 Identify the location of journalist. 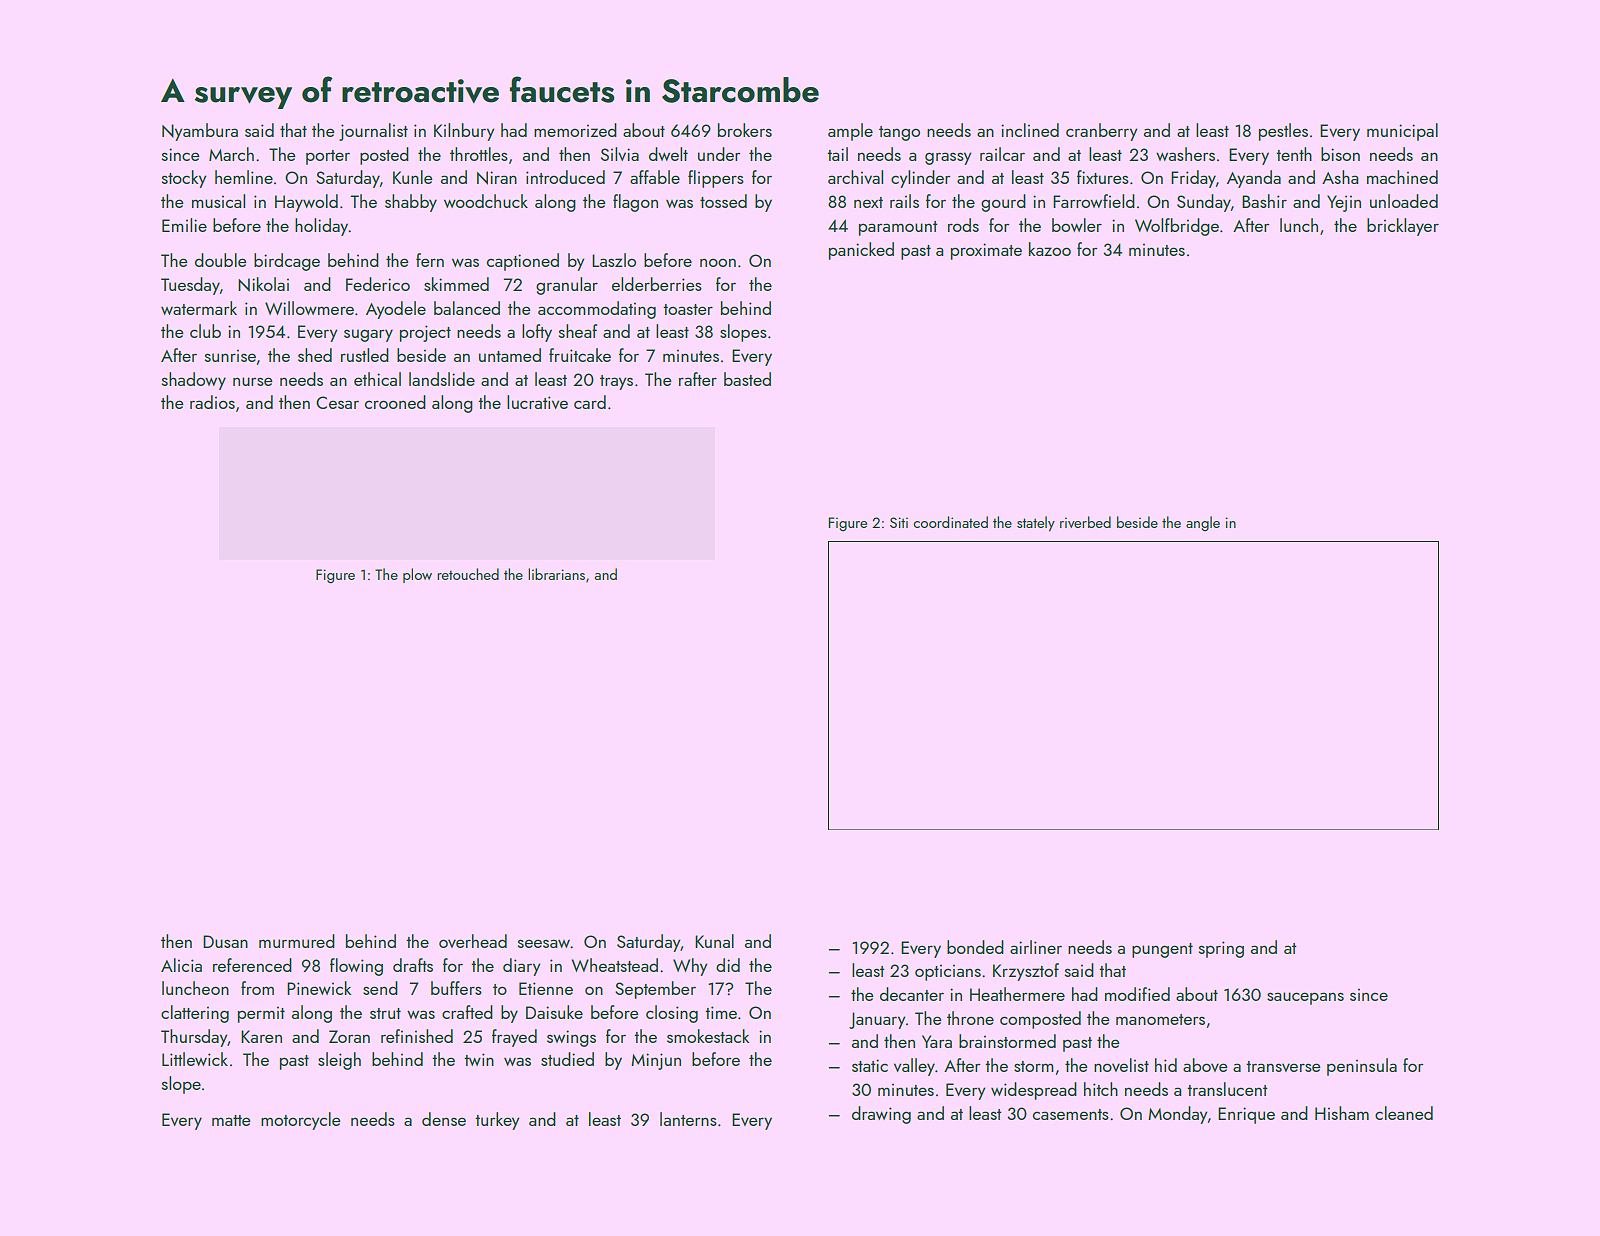
(373, 132).
